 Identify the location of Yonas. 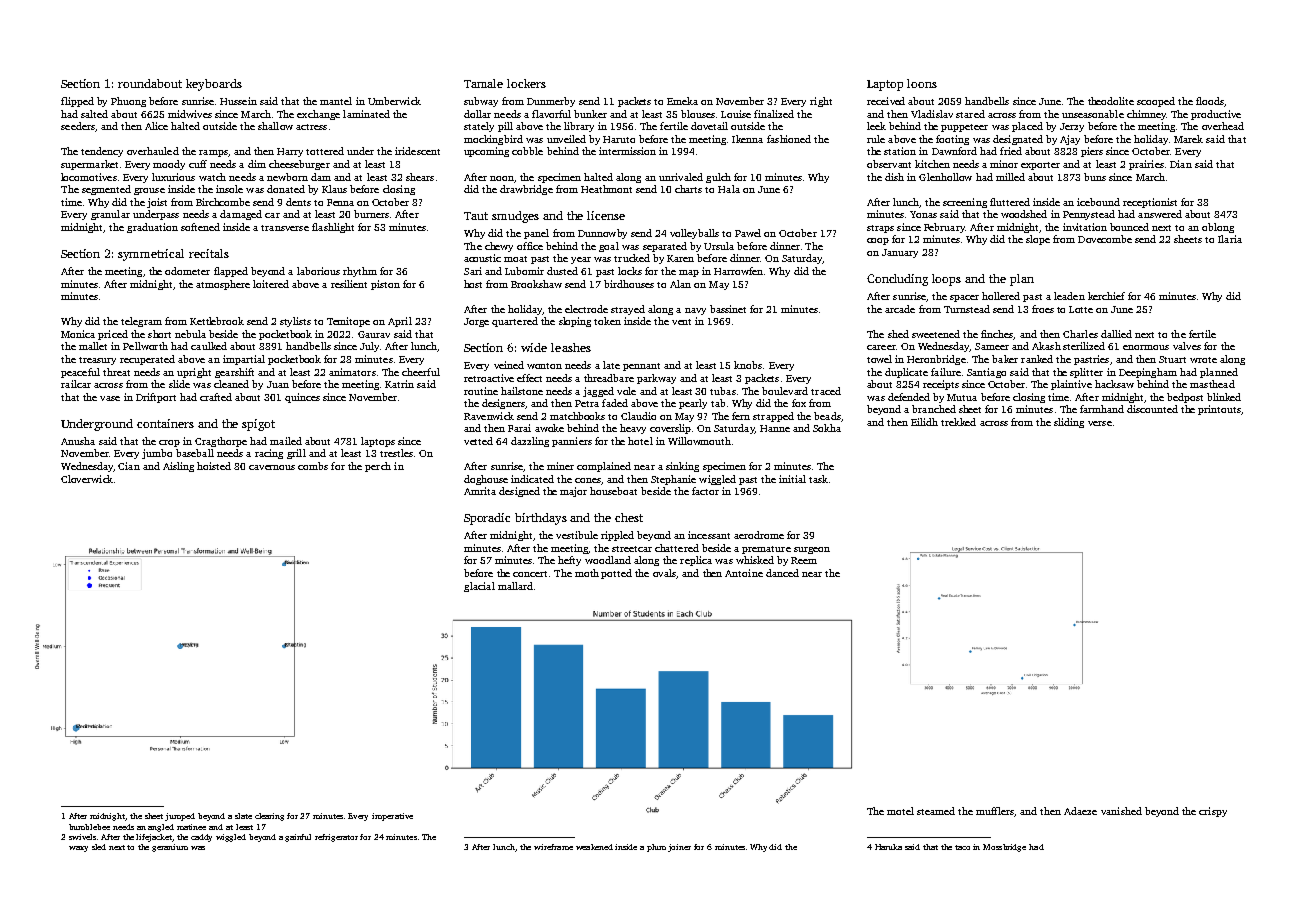
(923, 214).
